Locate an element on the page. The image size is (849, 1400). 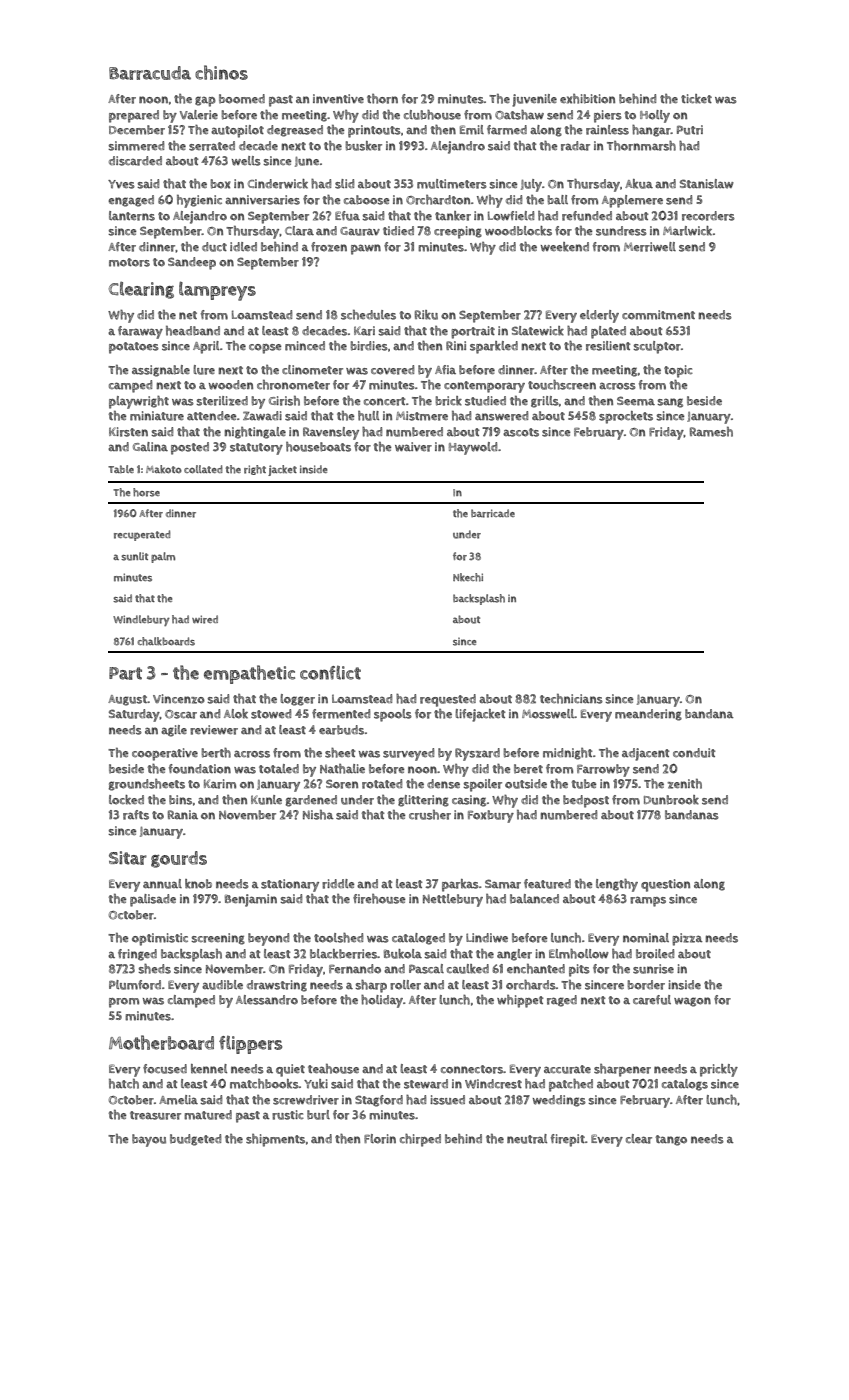
hangar is located at coordinates (651, 131).
